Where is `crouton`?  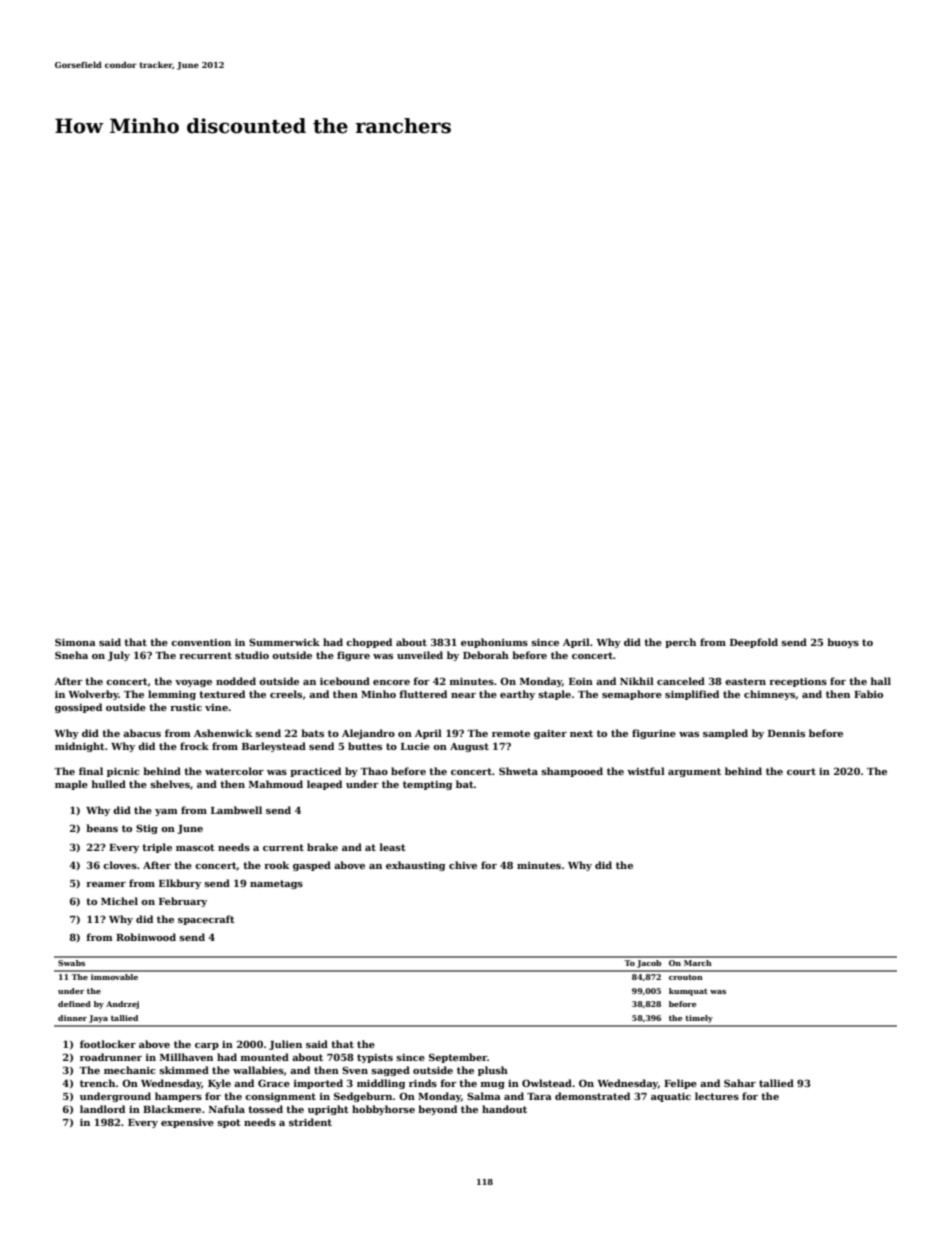
crouton is located at coordinates (686, 977).
